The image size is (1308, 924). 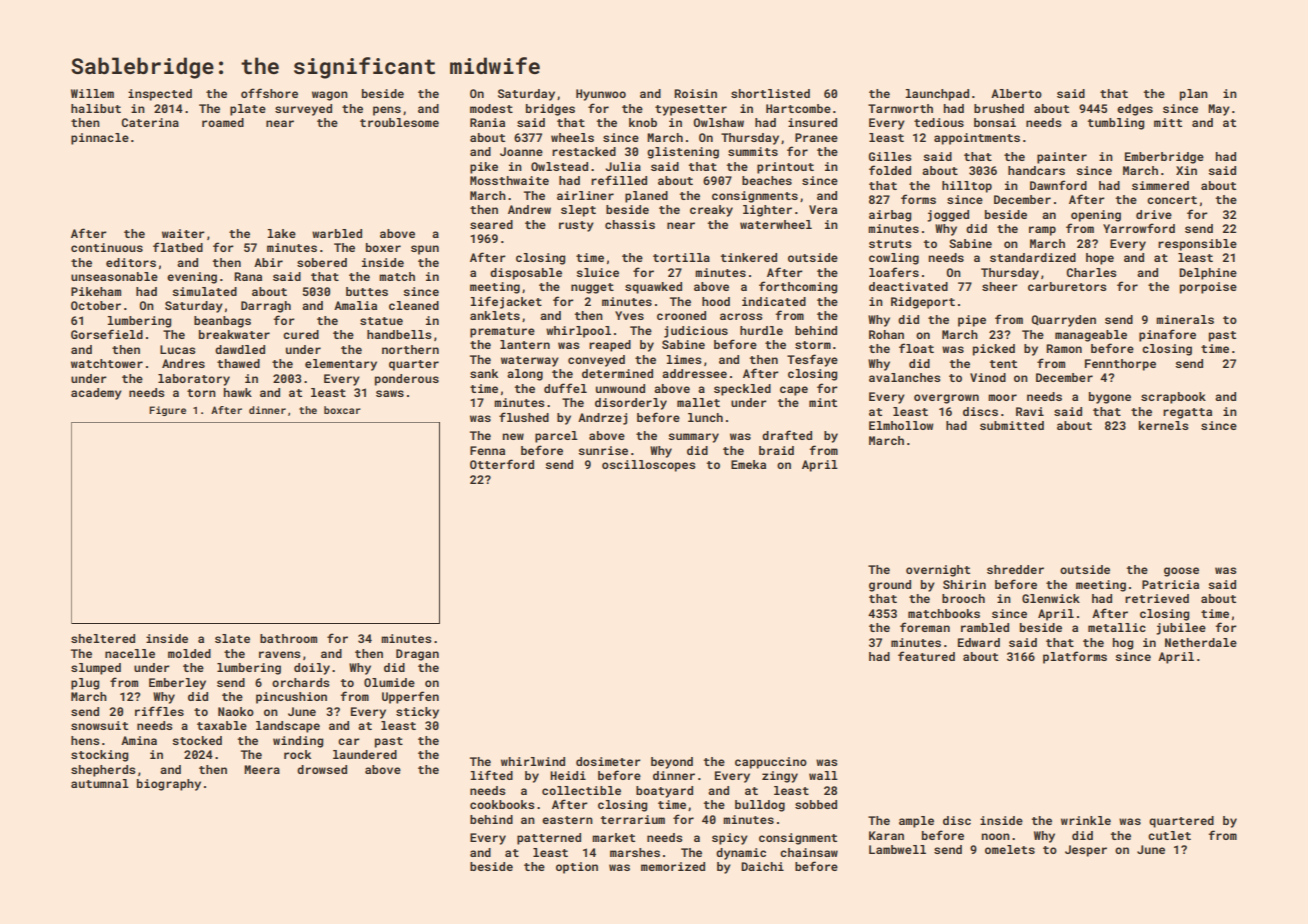 What do you see at coordinates (1110, 398) in the screenshot?
I see `bygone` at bounding box center [1110, 398].
